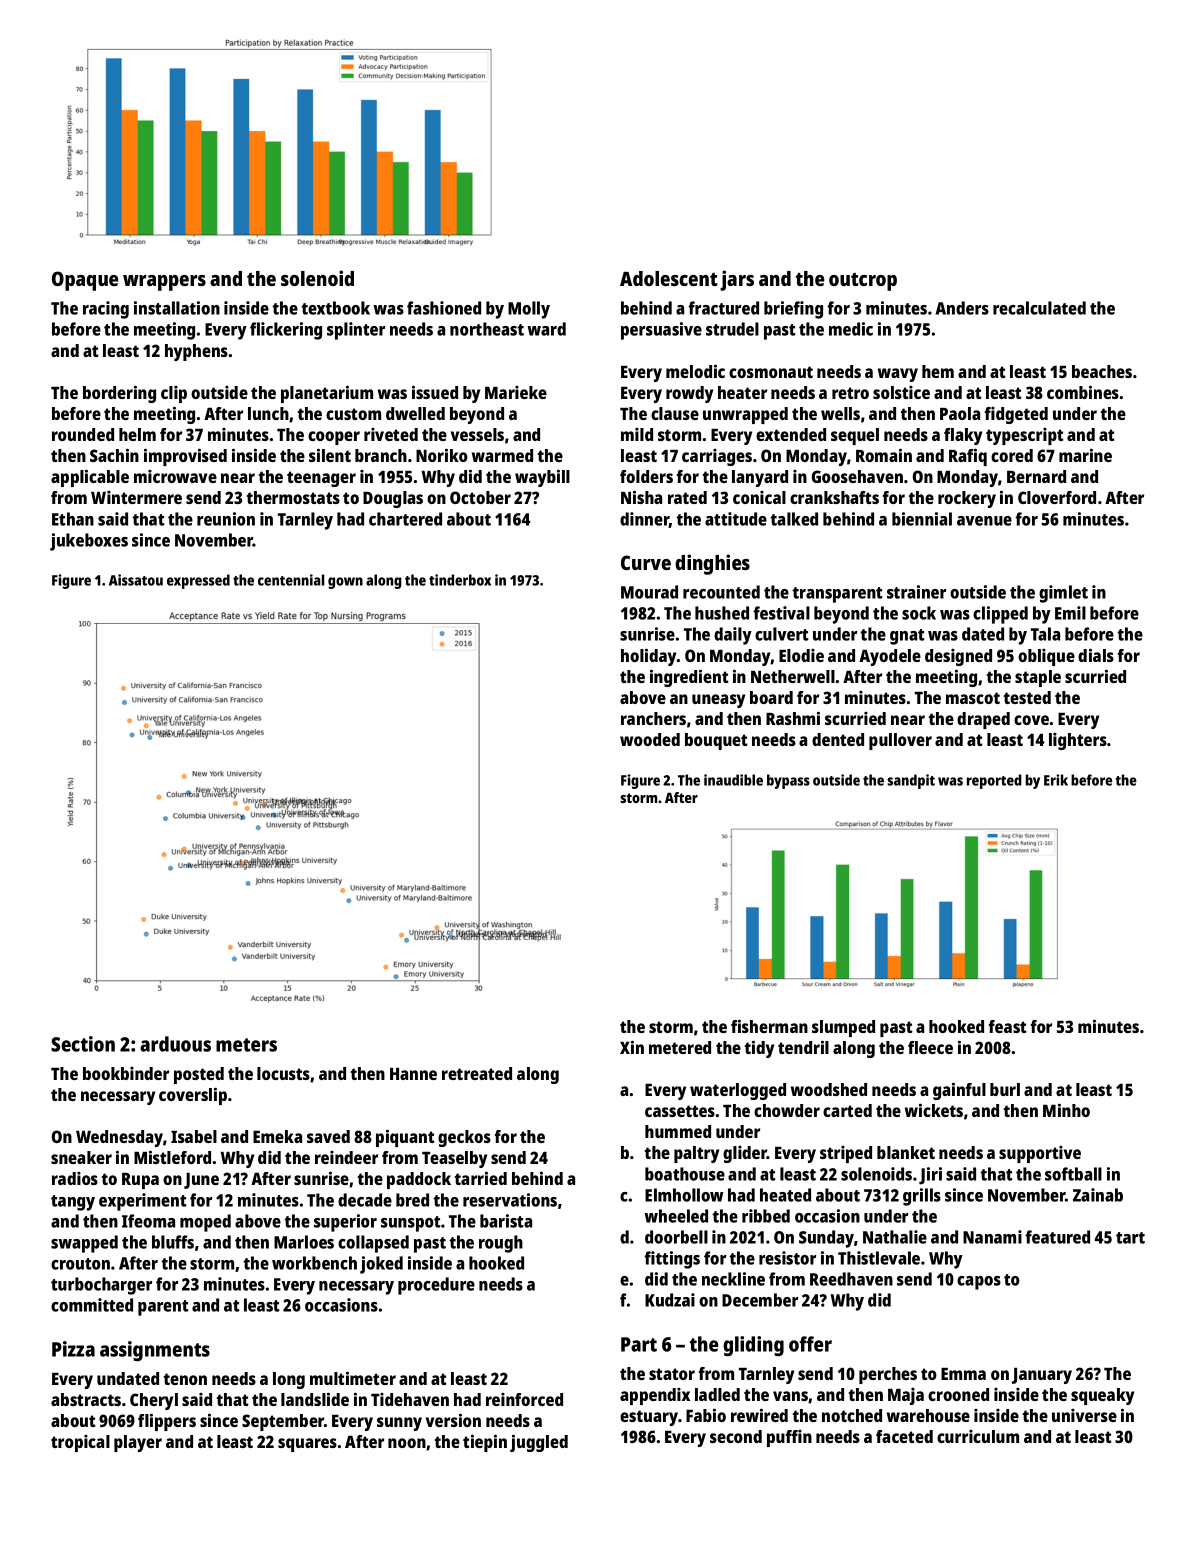 The height and width of the screenshot is (1550, 1197). Describe the element at coordinates (745, 1154) in the screenshot. I see `glider` at that location.
